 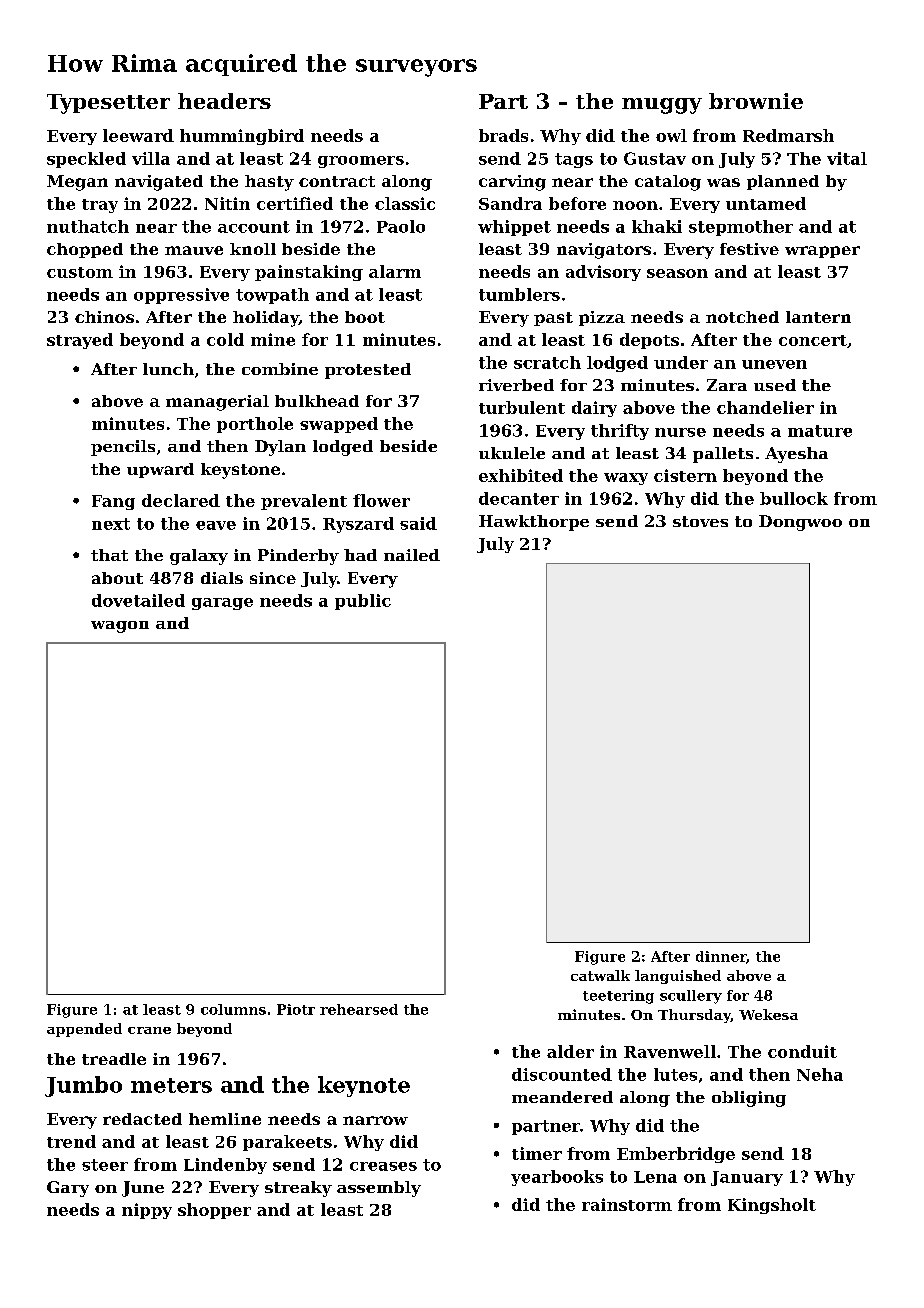 What do you see at coordinates (756, 101) in the screenshot?
I see `brownie` at bounding box center [756, 101].
